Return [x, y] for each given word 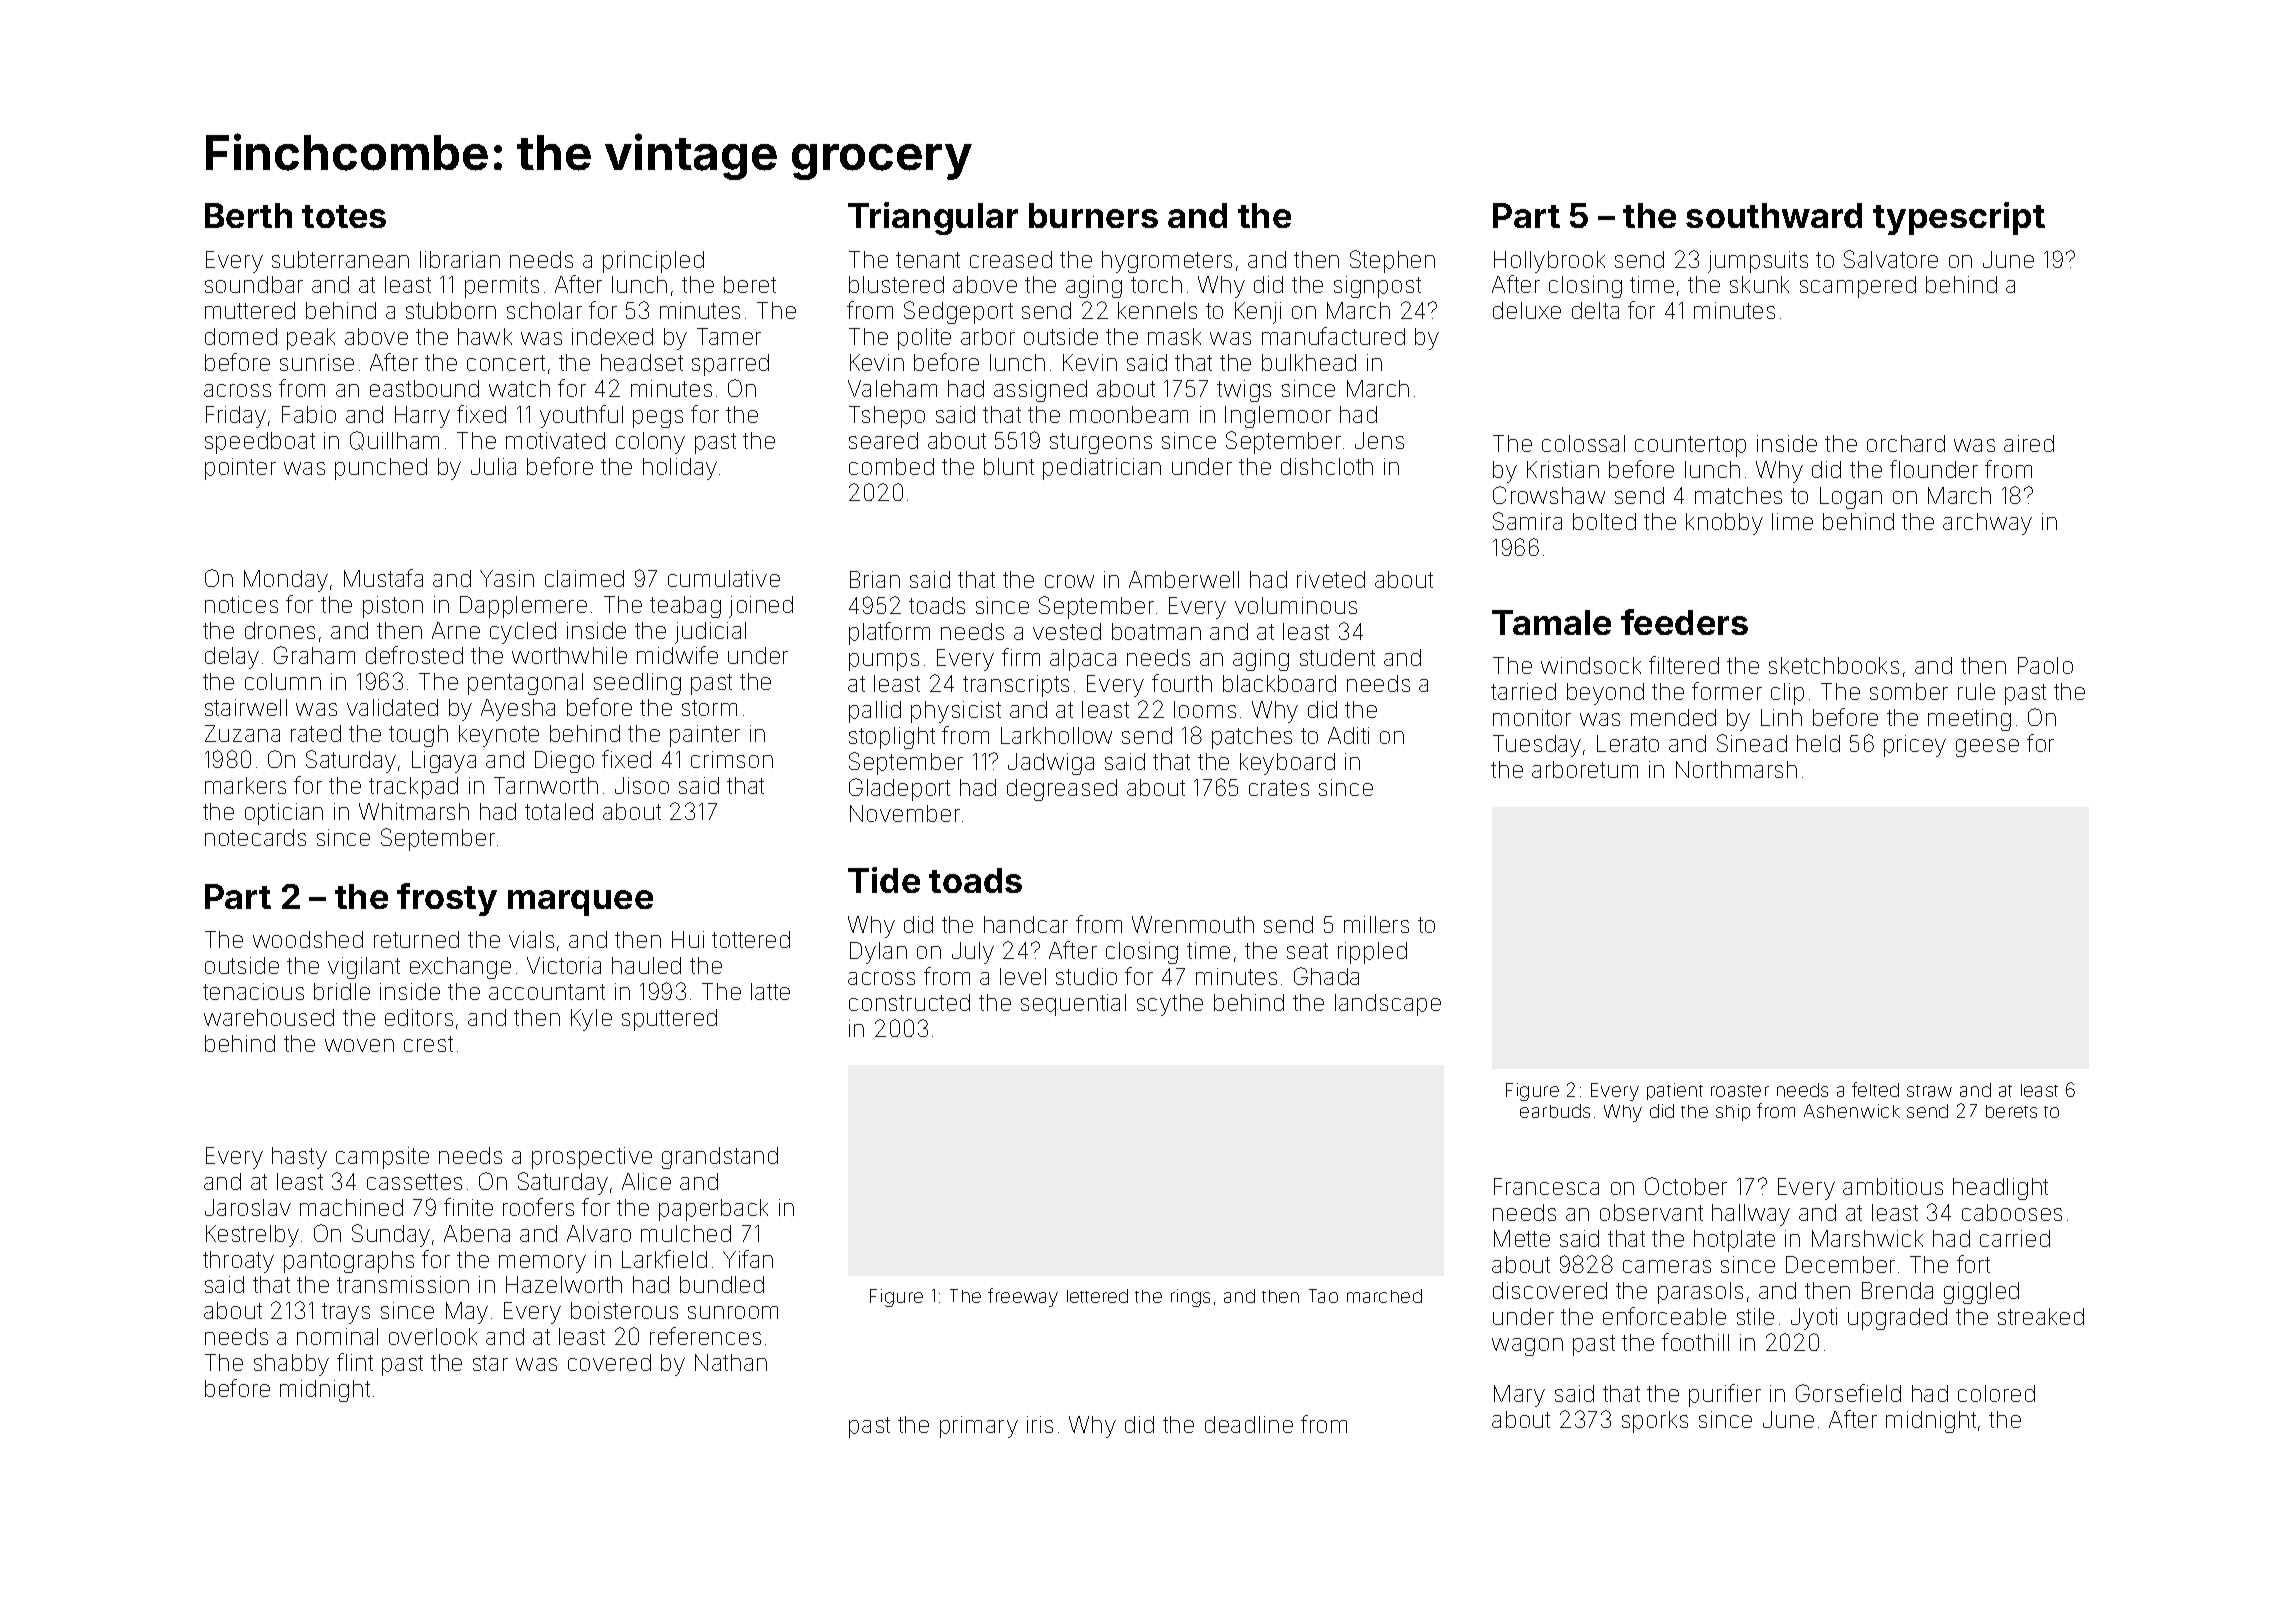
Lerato [1628, 743]
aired [2029, 443]
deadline [1249, 1424]
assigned [1040, 391]
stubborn [451, 310]
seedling [637, 684]
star [490, 1363]
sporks [1655, 1422]
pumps [884, 662]
